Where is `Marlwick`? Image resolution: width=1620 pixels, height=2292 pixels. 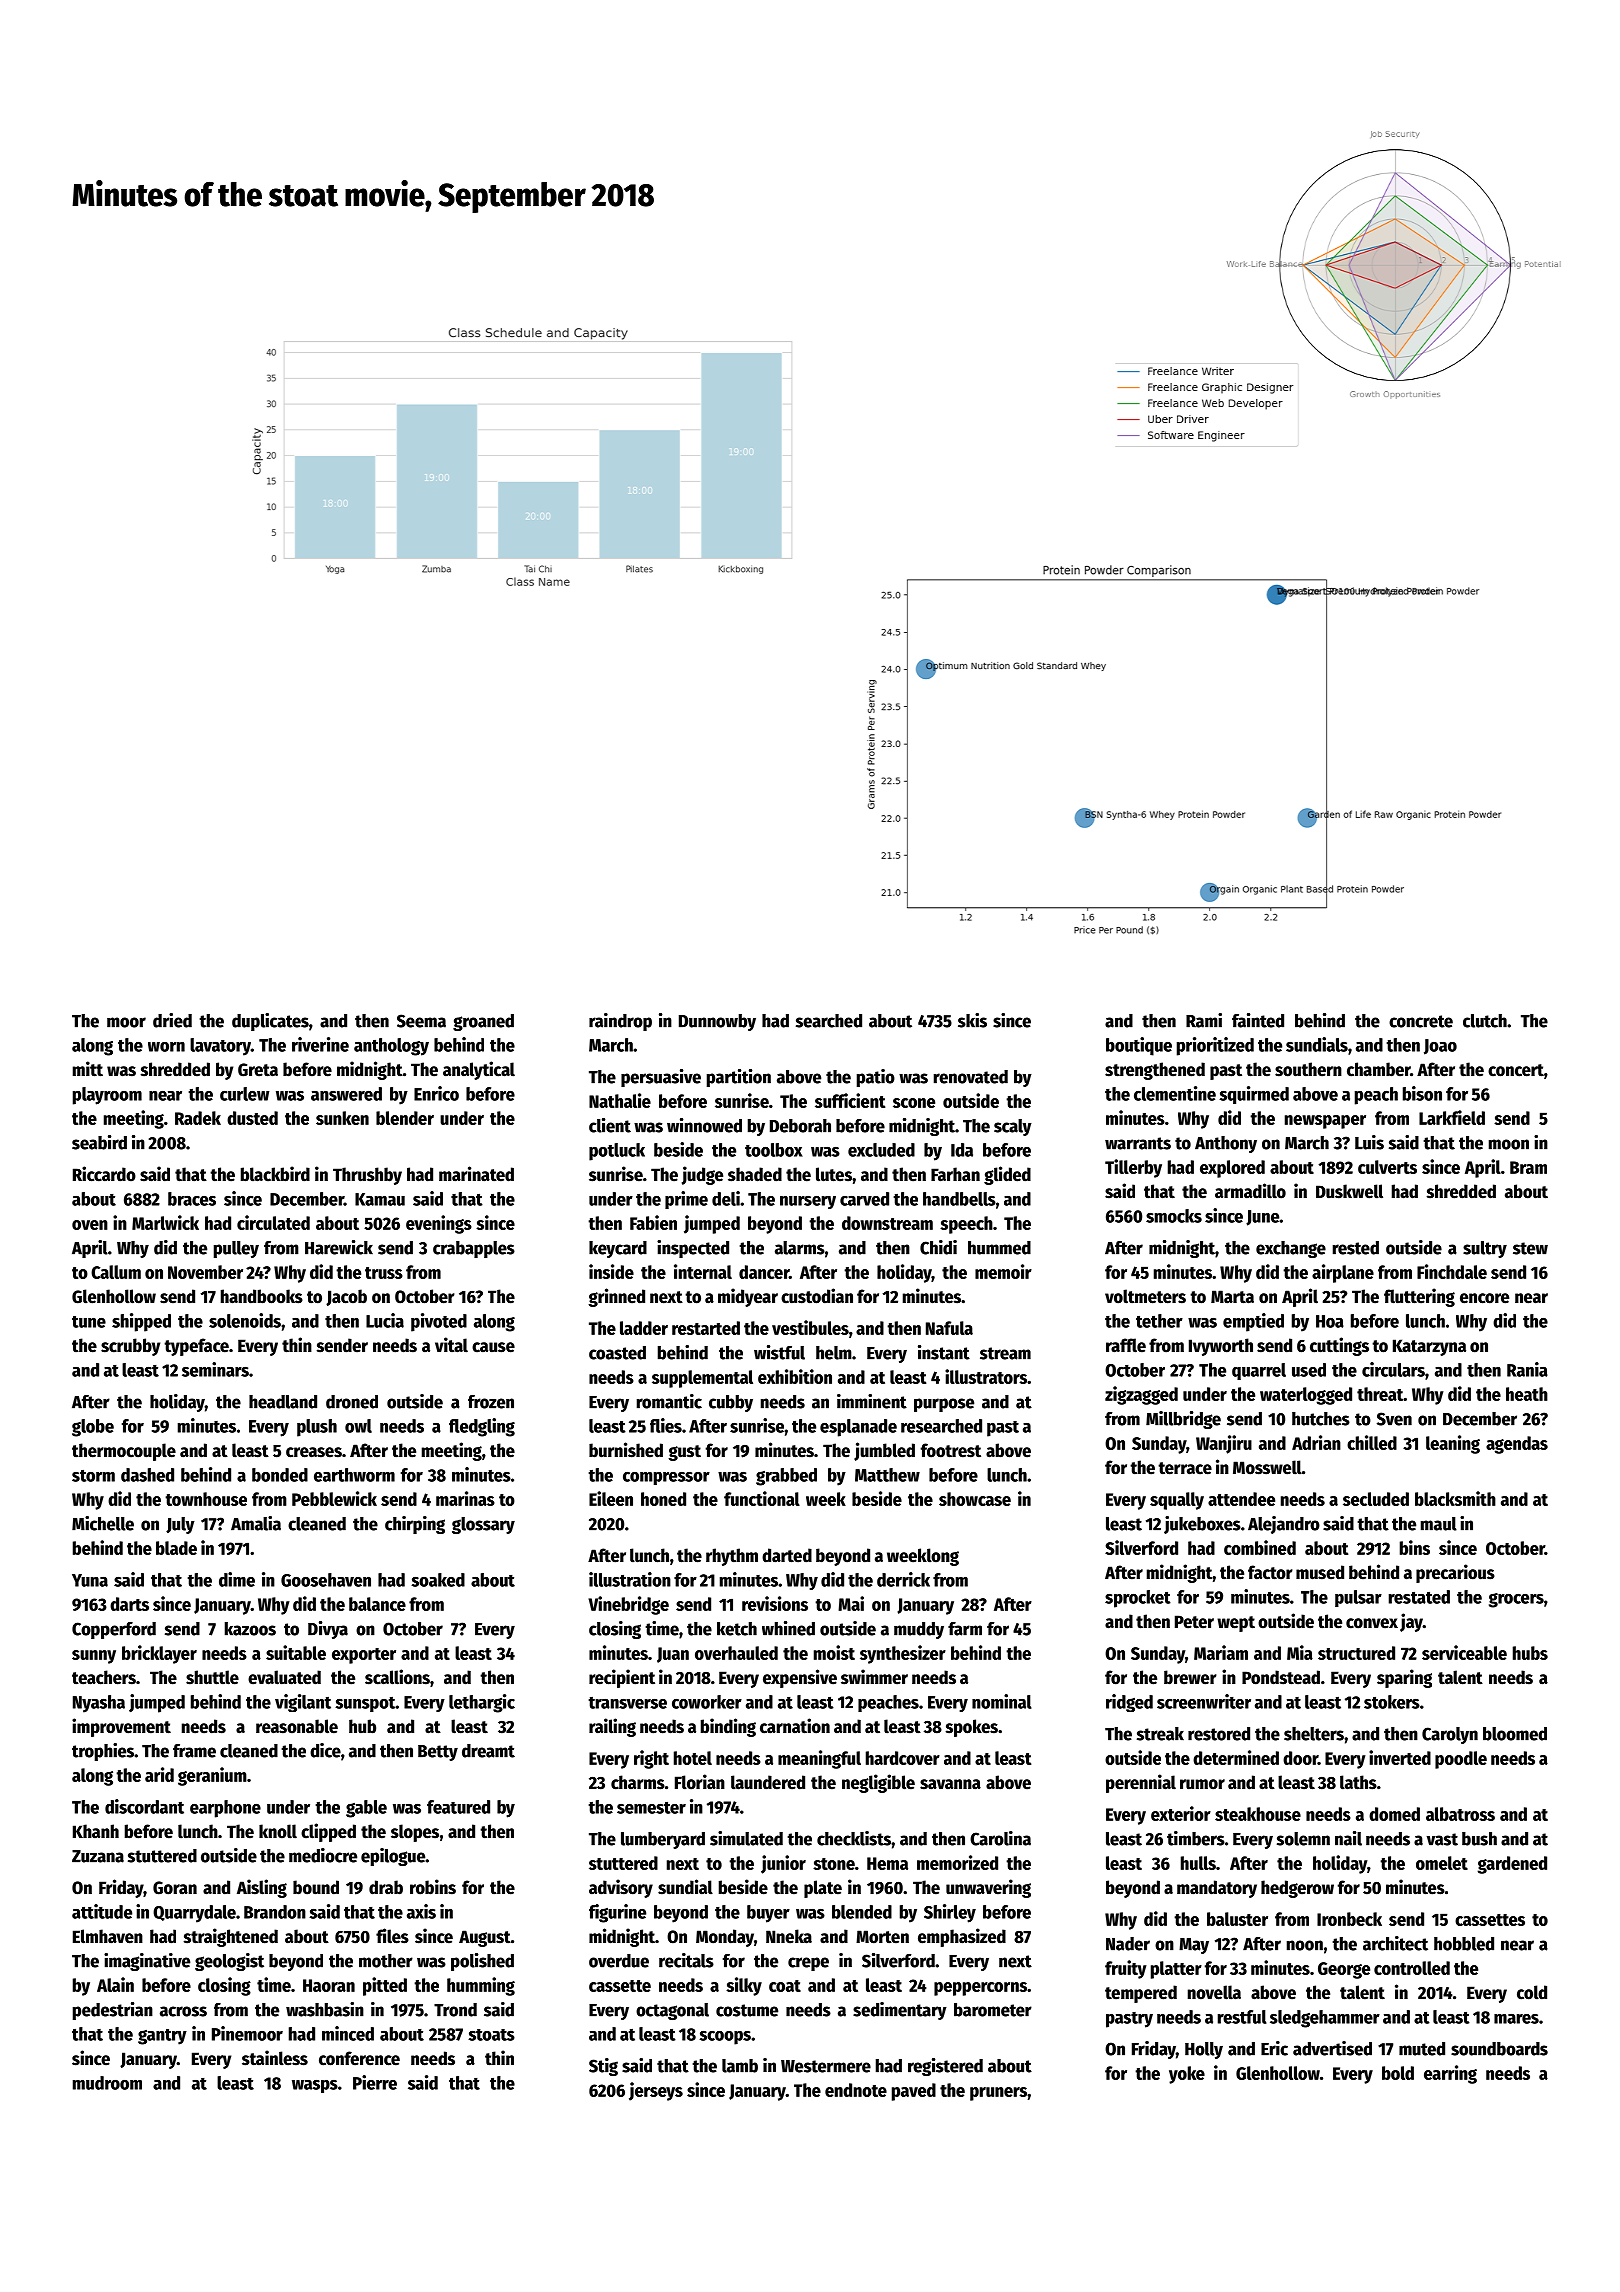 Marlwick is located at coordinates (165, 1222).
